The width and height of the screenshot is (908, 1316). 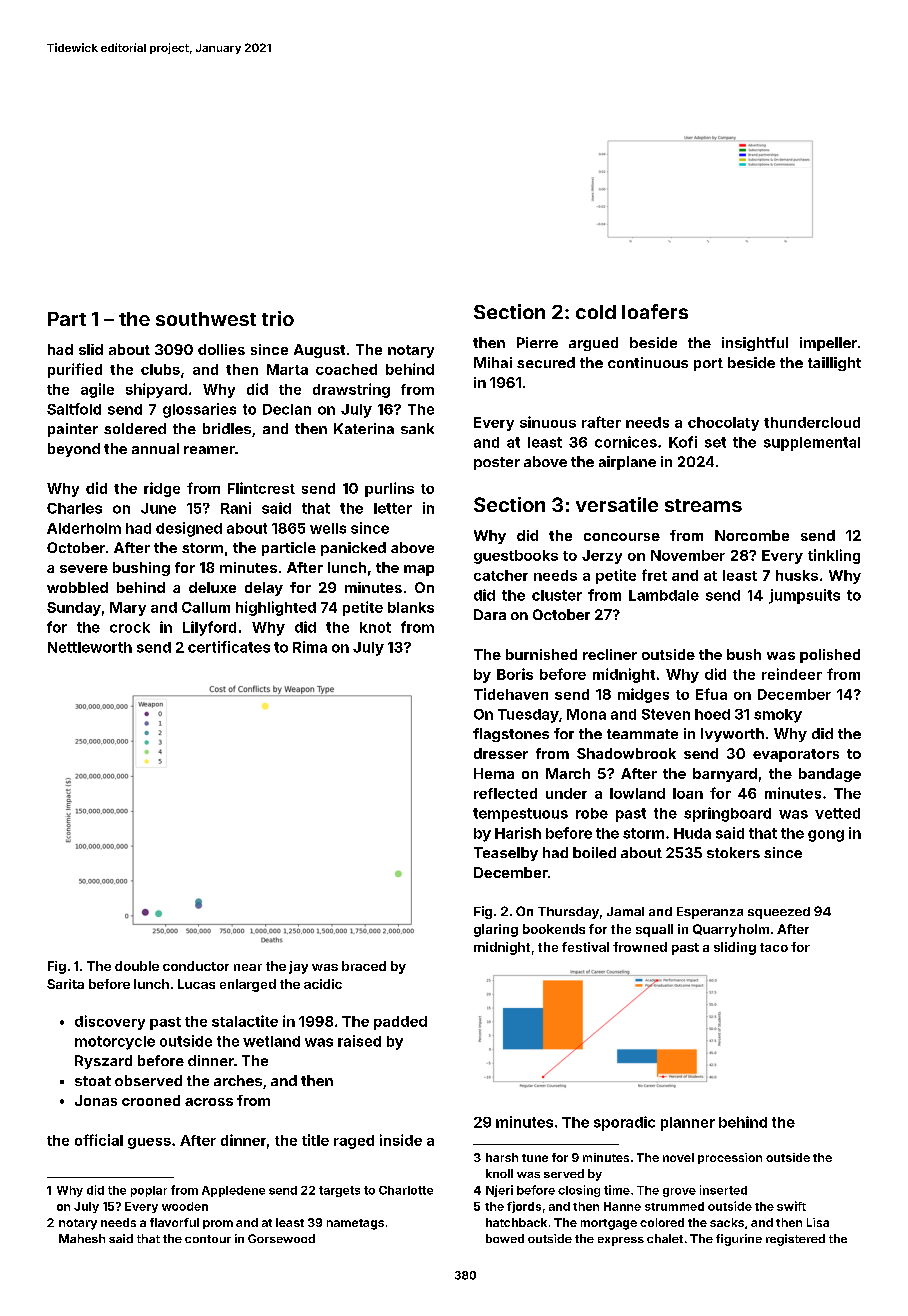 I want to click on Sarita, so click(x=65, y=984).
